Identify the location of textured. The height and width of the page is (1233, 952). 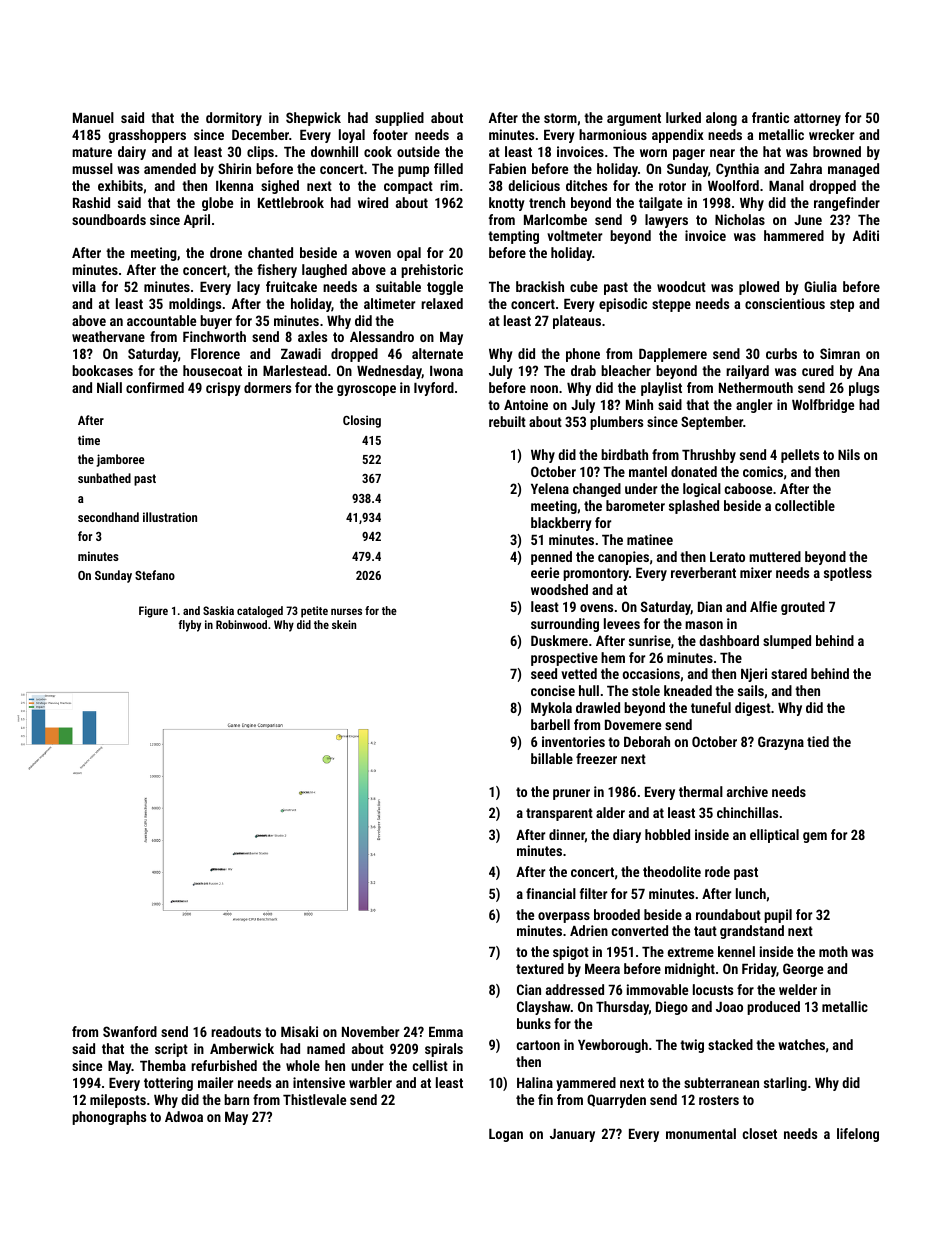
(540, 968).
